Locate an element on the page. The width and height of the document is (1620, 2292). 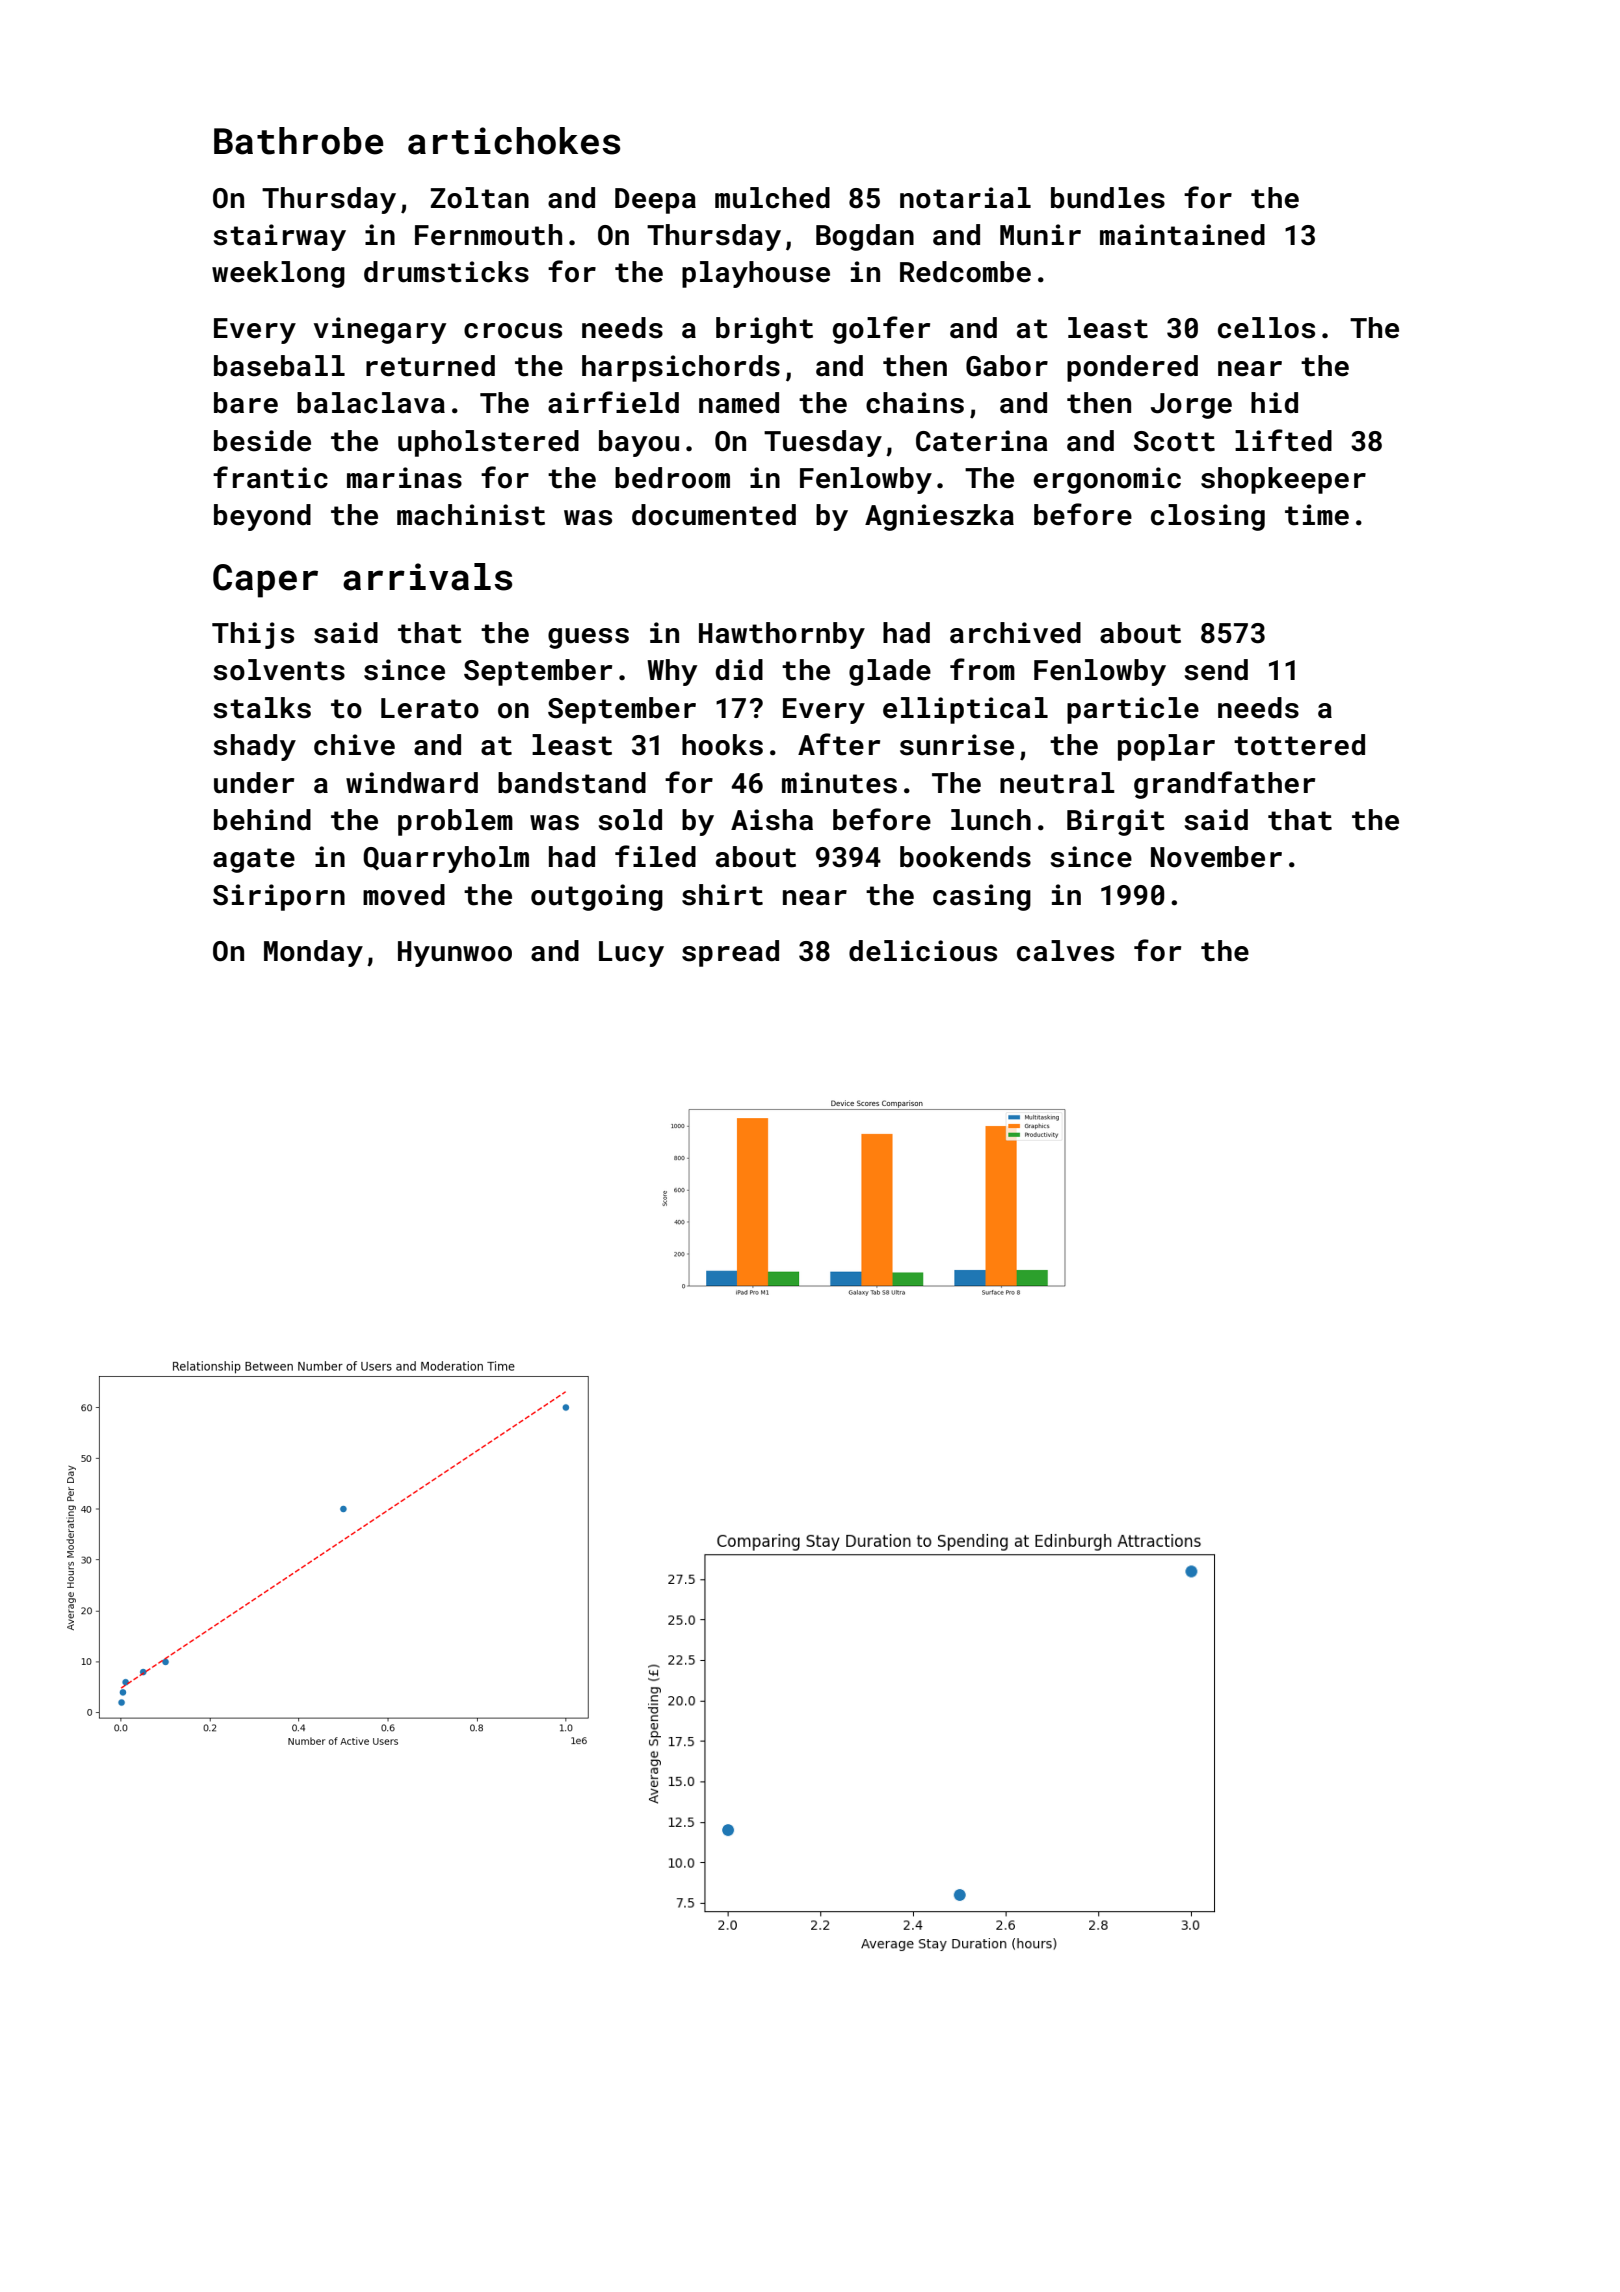
Munir is located at coordinates (1040, 235).
